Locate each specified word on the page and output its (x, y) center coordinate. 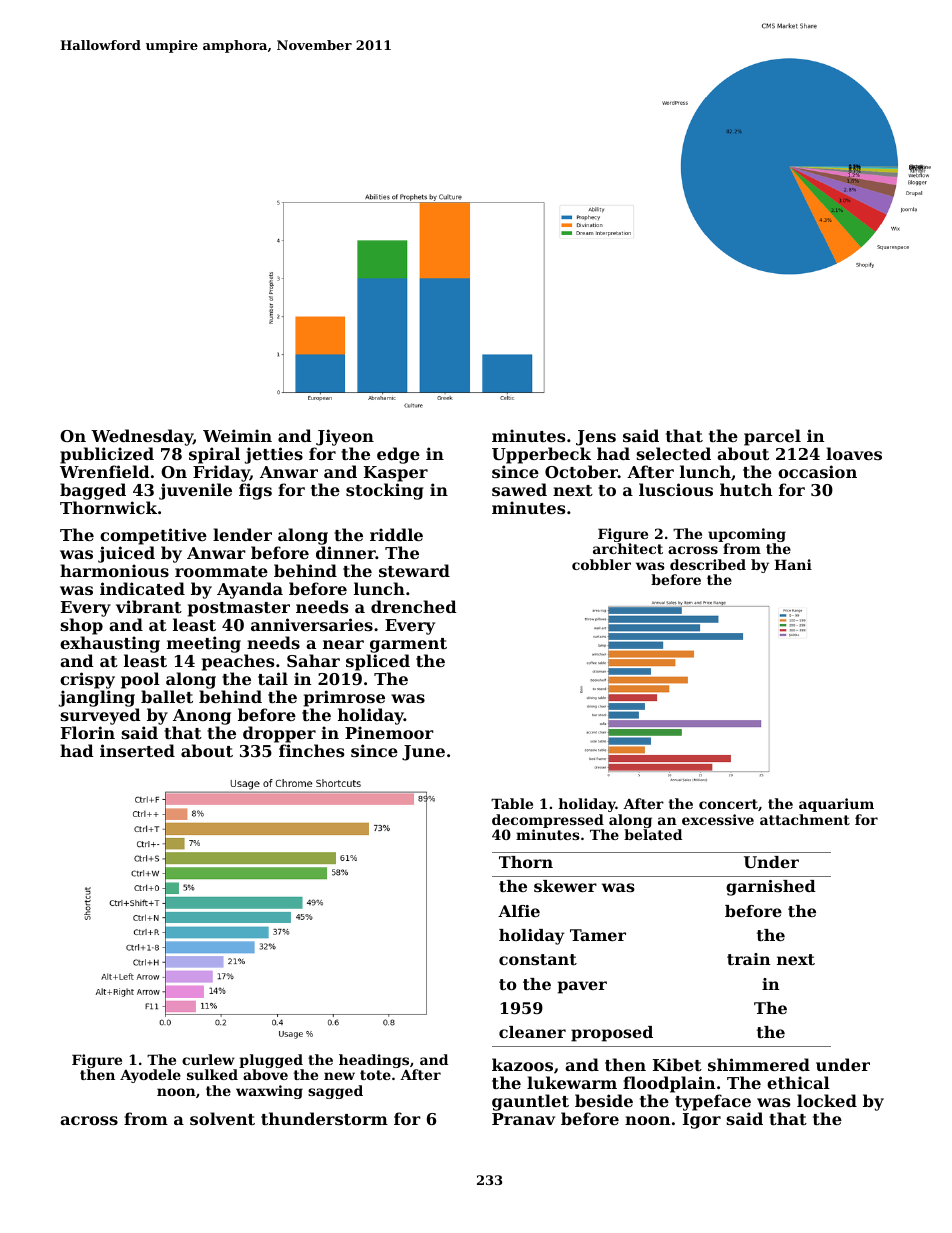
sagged (335, 1092)
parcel (772, 437)
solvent (222, 1118)
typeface (713, 1102)
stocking (385, 491)
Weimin (237, 435)
